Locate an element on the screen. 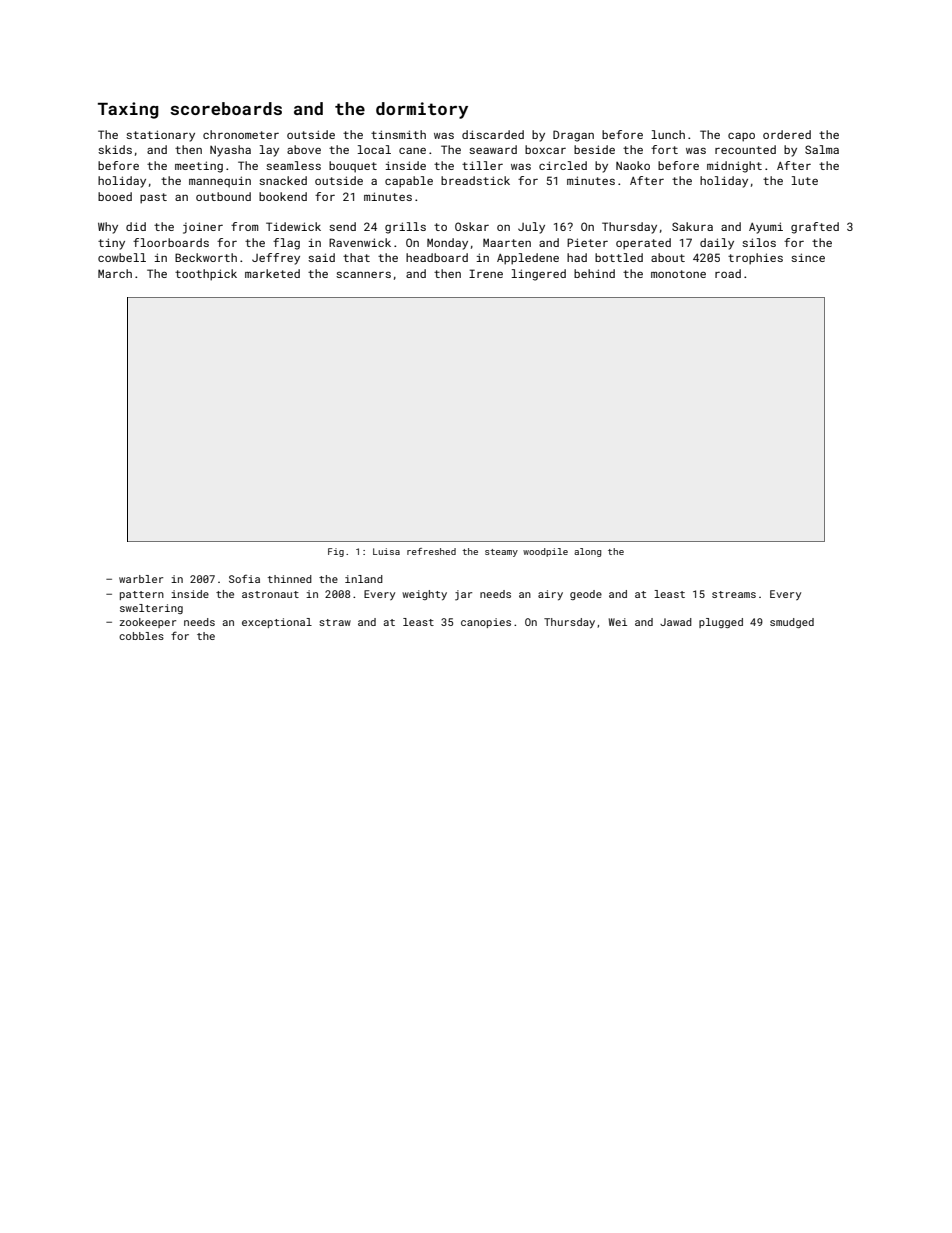  March is located at coordinates (115, 273).
